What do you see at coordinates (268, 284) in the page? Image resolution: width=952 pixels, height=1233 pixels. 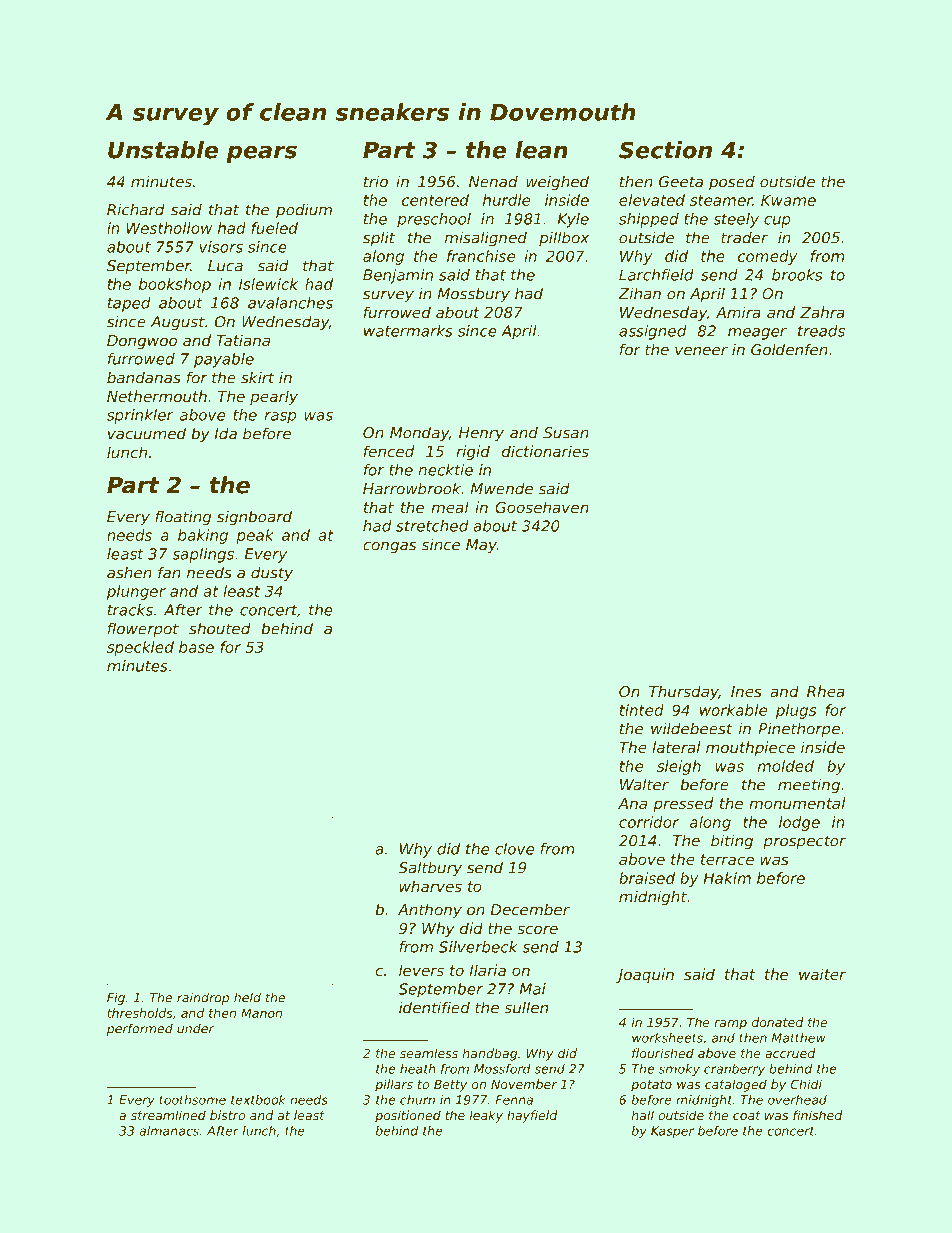 I see `Islewick` at bounding box center [268, 284].
